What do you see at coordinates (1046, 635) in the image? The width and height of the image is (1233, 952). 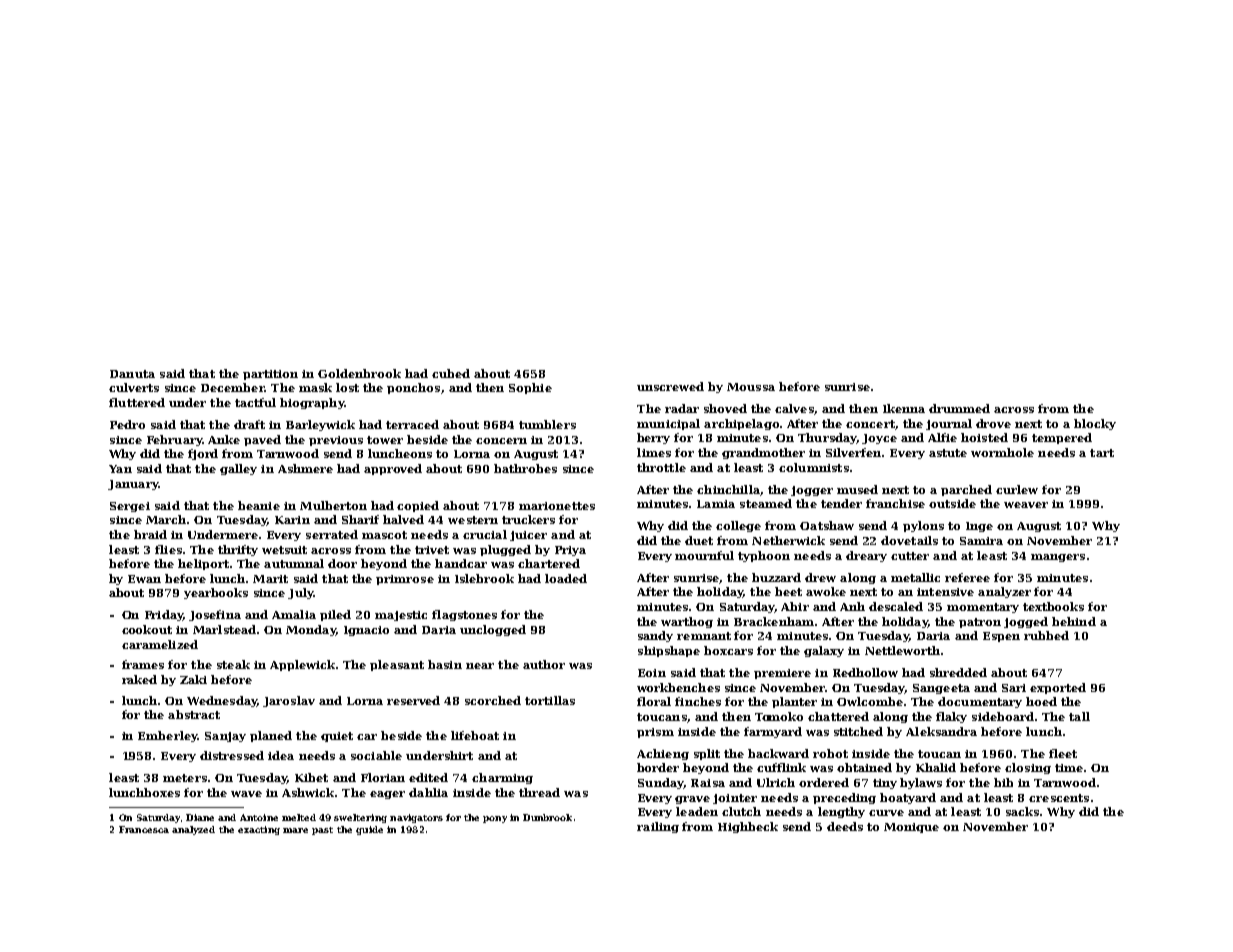 I see `rubbed` at bounding box center [1046, 635].
